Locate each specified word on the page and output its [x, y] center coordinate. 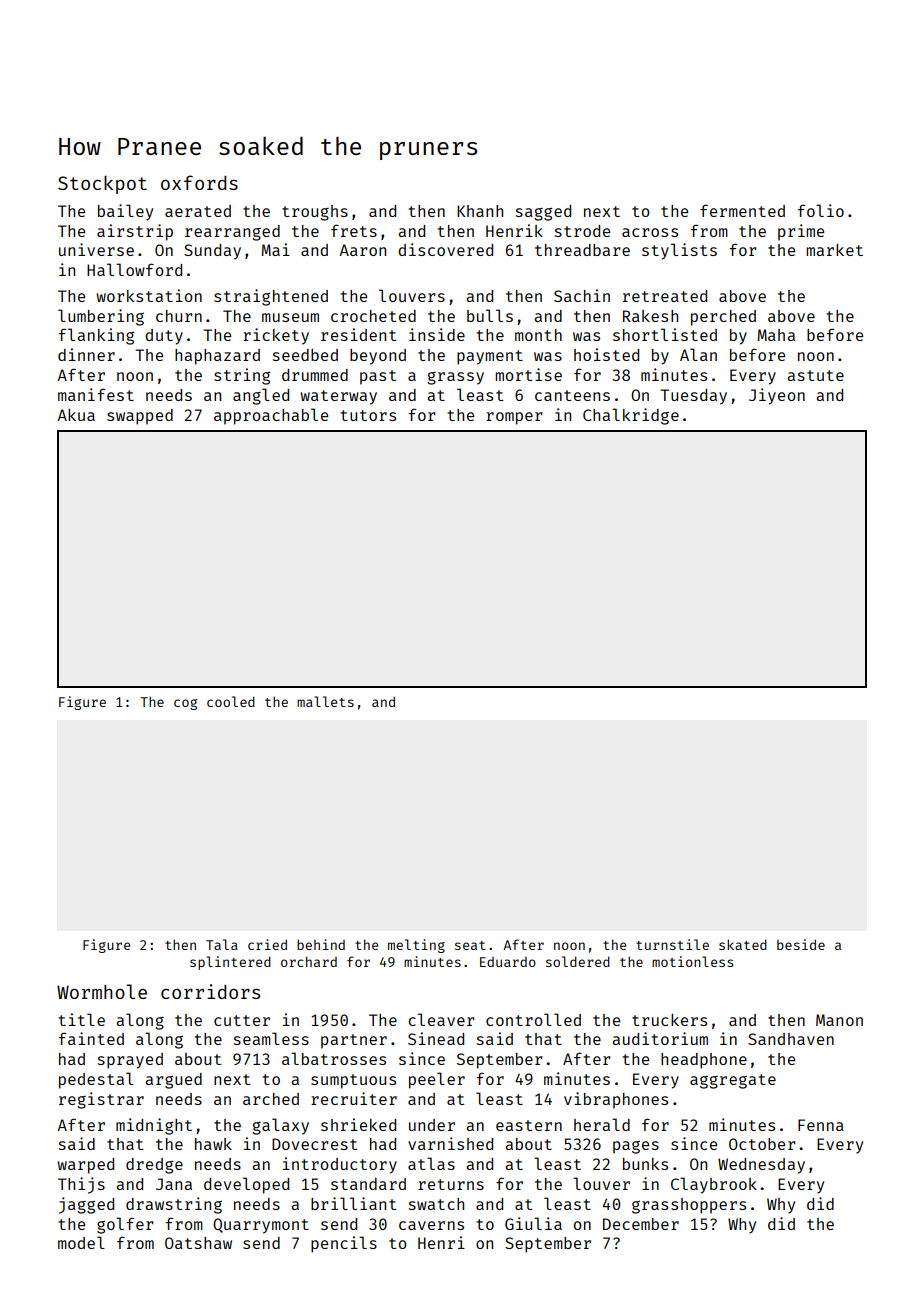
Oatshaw [198, 1243]
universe [96, 249]
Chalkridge [631, 416]
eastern [529, 1125]
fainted [91, 1038]
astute [815, 375]
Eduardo [508, 962]
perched [723, 318]
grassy [455, 378]
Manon [839, 1020]
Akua [76, 415]
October [762, 1144]
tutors [368, 415]
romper [514, 418]
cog [185, 704]
